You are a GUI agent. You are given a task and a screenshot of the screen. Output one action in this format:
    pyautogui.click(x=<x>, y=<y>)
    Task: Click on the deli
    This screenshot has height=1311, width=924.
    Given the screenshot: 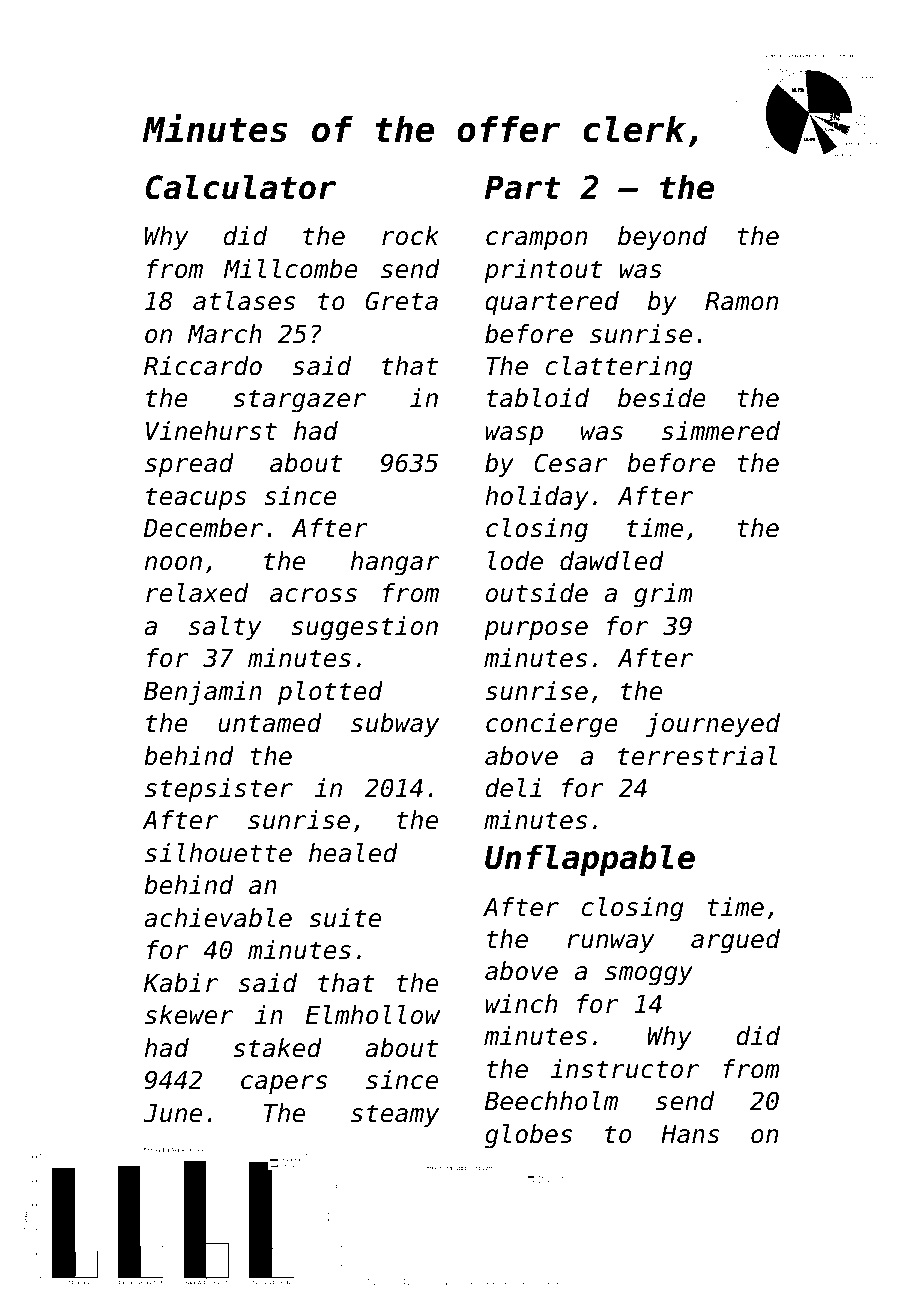 What is the action you would take?
    pyautogui.click(x=513, y=788)
